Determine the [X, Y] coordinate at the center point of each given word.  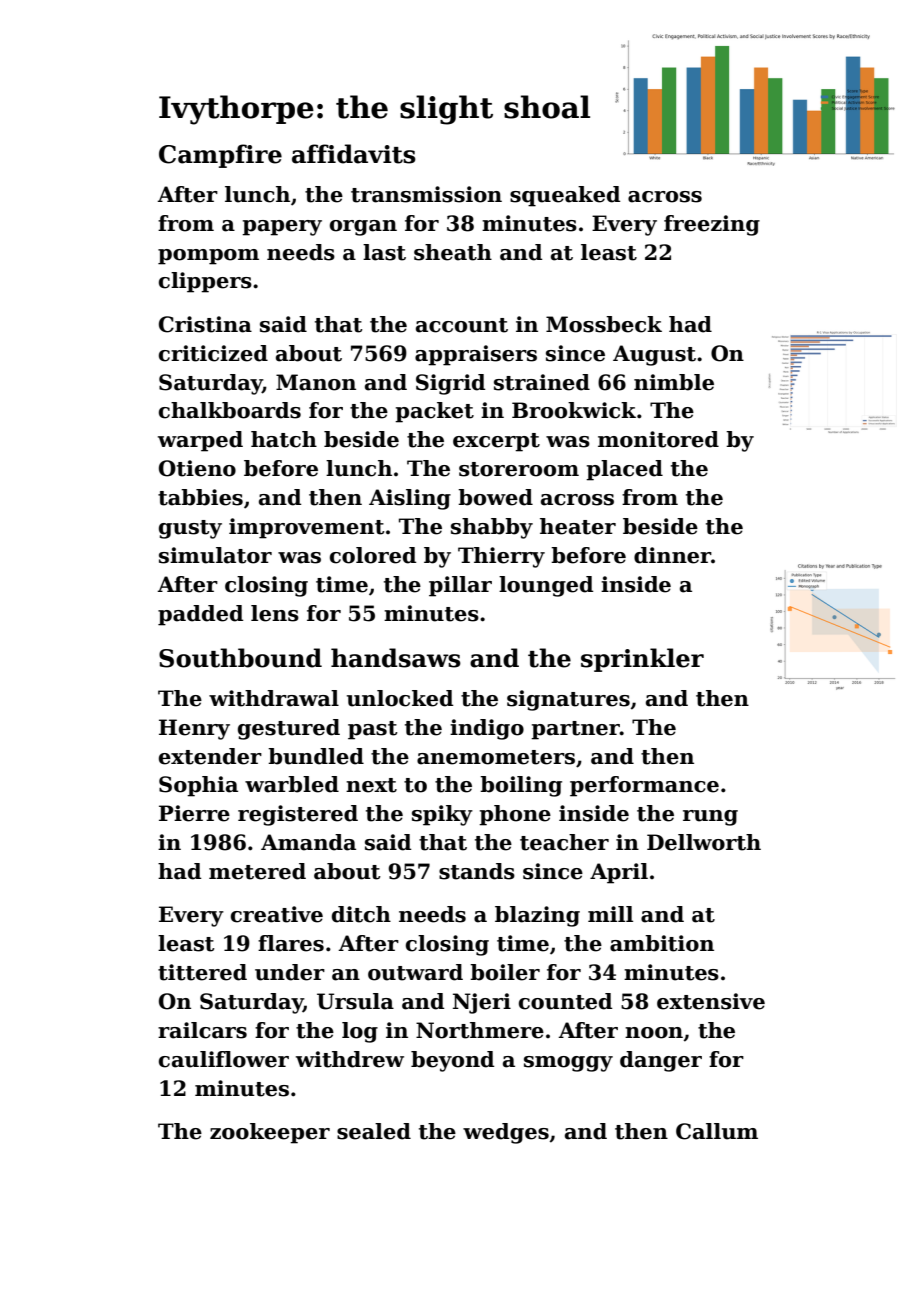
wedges [506, 1133]
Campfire [220, 156]
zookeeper [270, 1133]
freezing [712, 225]
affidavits [354, 154]
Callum [717, 1131]
